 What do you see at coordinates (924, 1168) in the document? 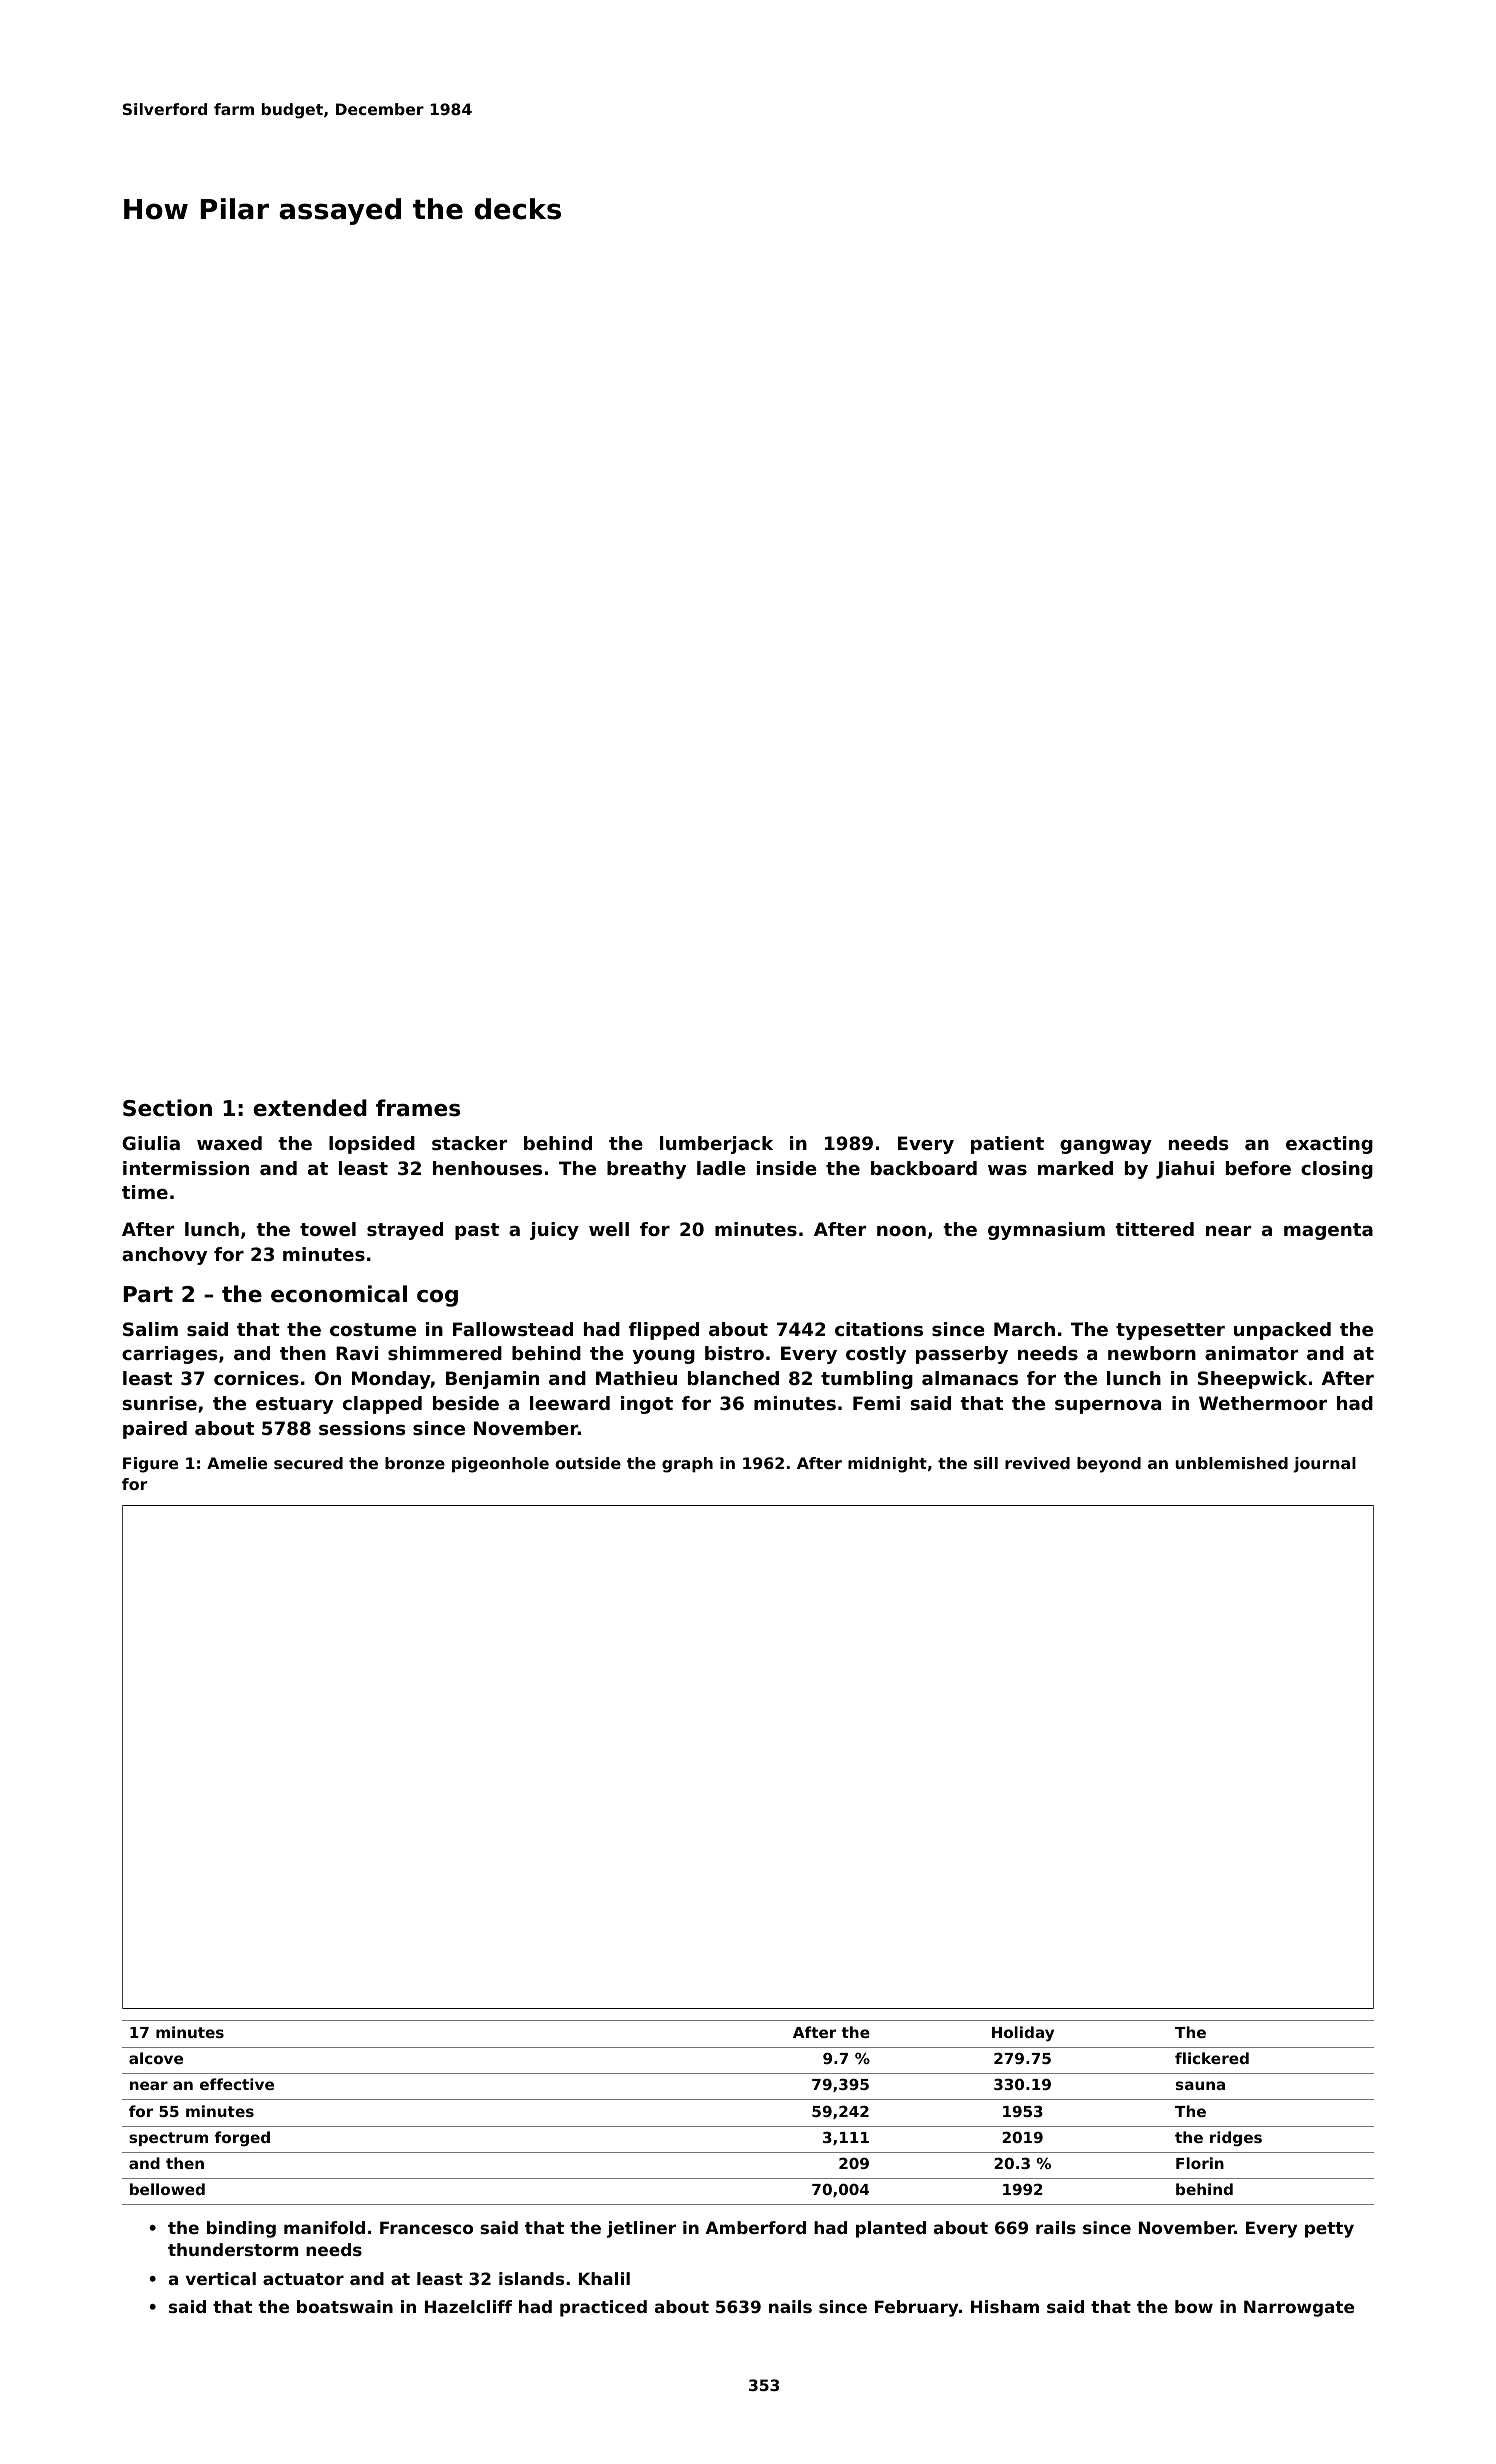
I see `backboard` at bounding box center [924, 1168].
